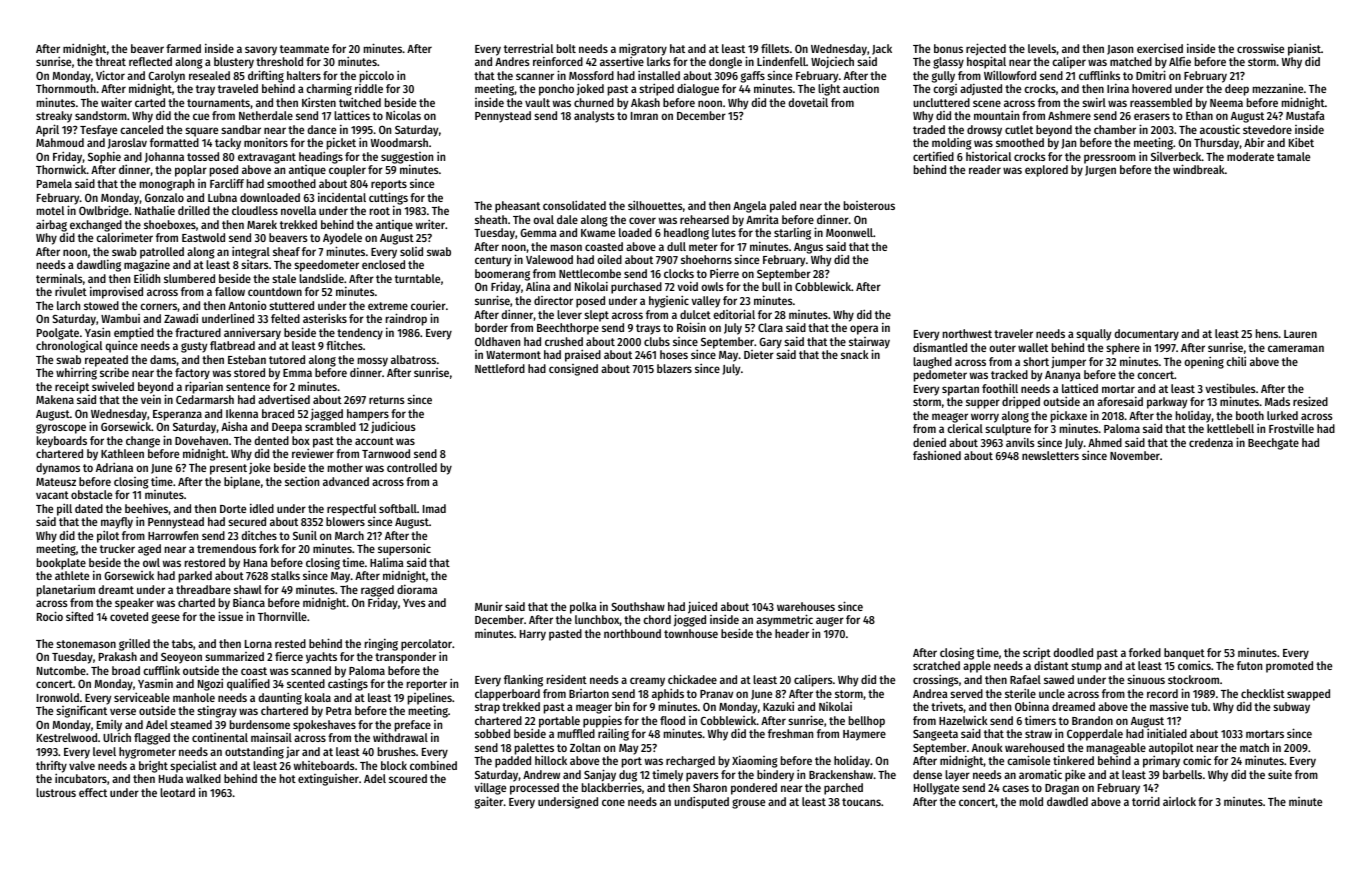 The height and width of the page is (887, 1372). I want to click on teammate, so click(304, 49).
